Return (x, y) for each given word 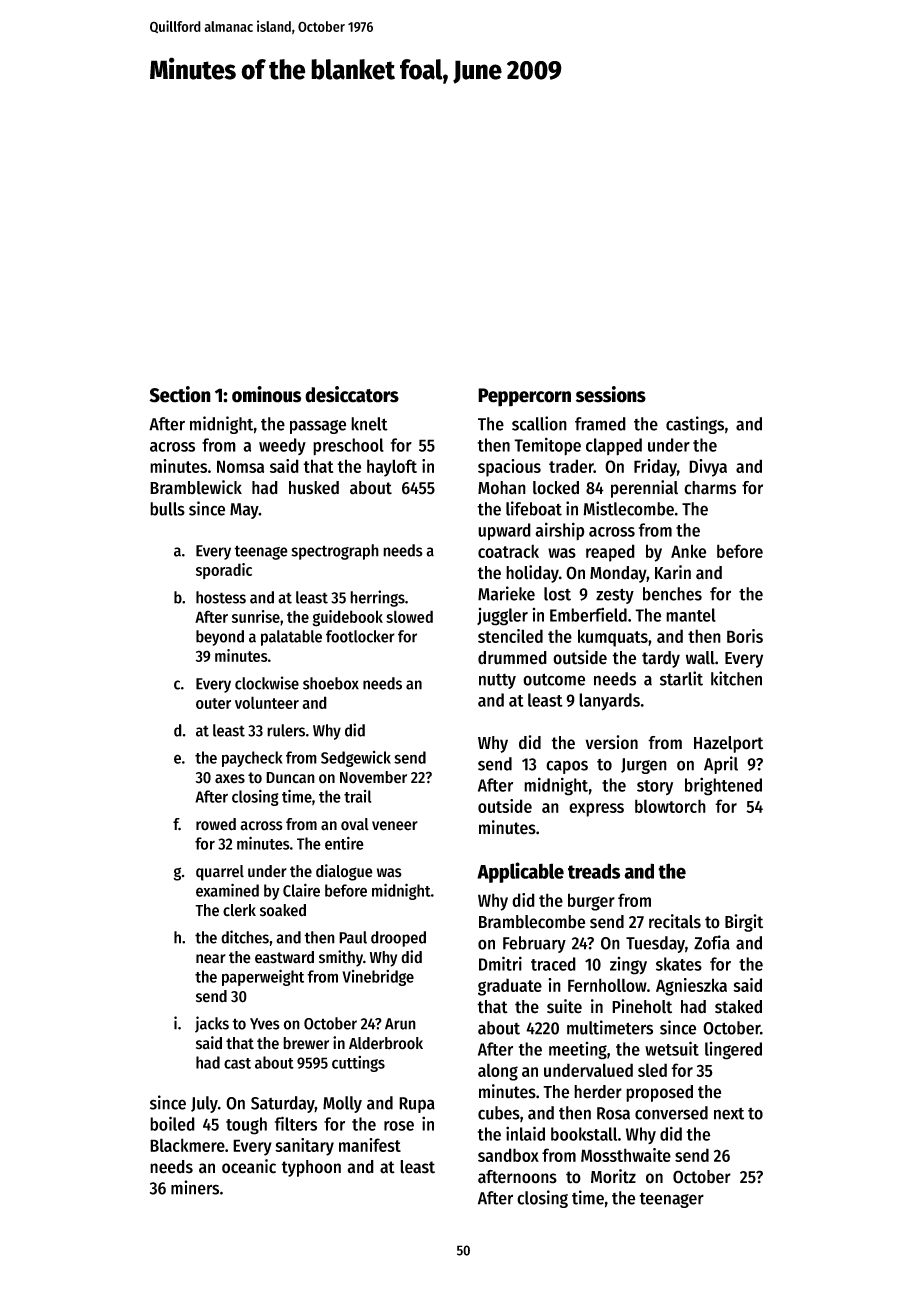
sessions (611, 394)
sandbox (508, 1155)
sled (652, 1070)
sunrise (256, 616)
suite (564, 1006)
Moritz (613, 1176)
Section (180, 394)
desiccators (352, 394)
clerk (239, 910)
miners (195, 1187)
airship (560, 531)
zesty (615, 596)
